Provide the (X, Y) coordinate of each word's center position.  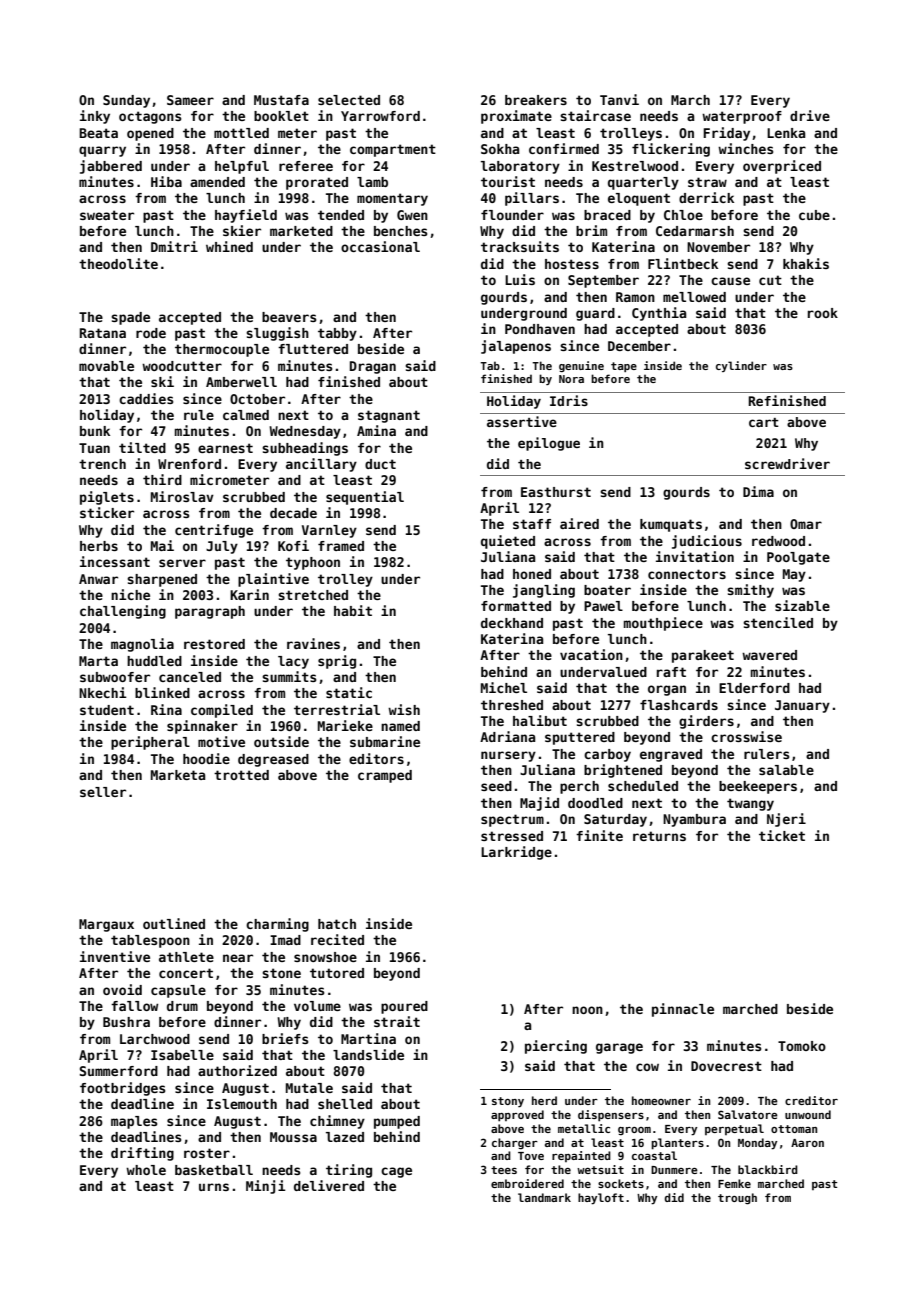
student (107, 710)
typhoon (313, 563)
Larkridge (516, 853)
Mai (162, 545)
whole (146, 1170)
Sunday (126, 101)
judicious (707, 542)
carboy (607, 755)
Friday (726, 134)
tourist (508, 181)
